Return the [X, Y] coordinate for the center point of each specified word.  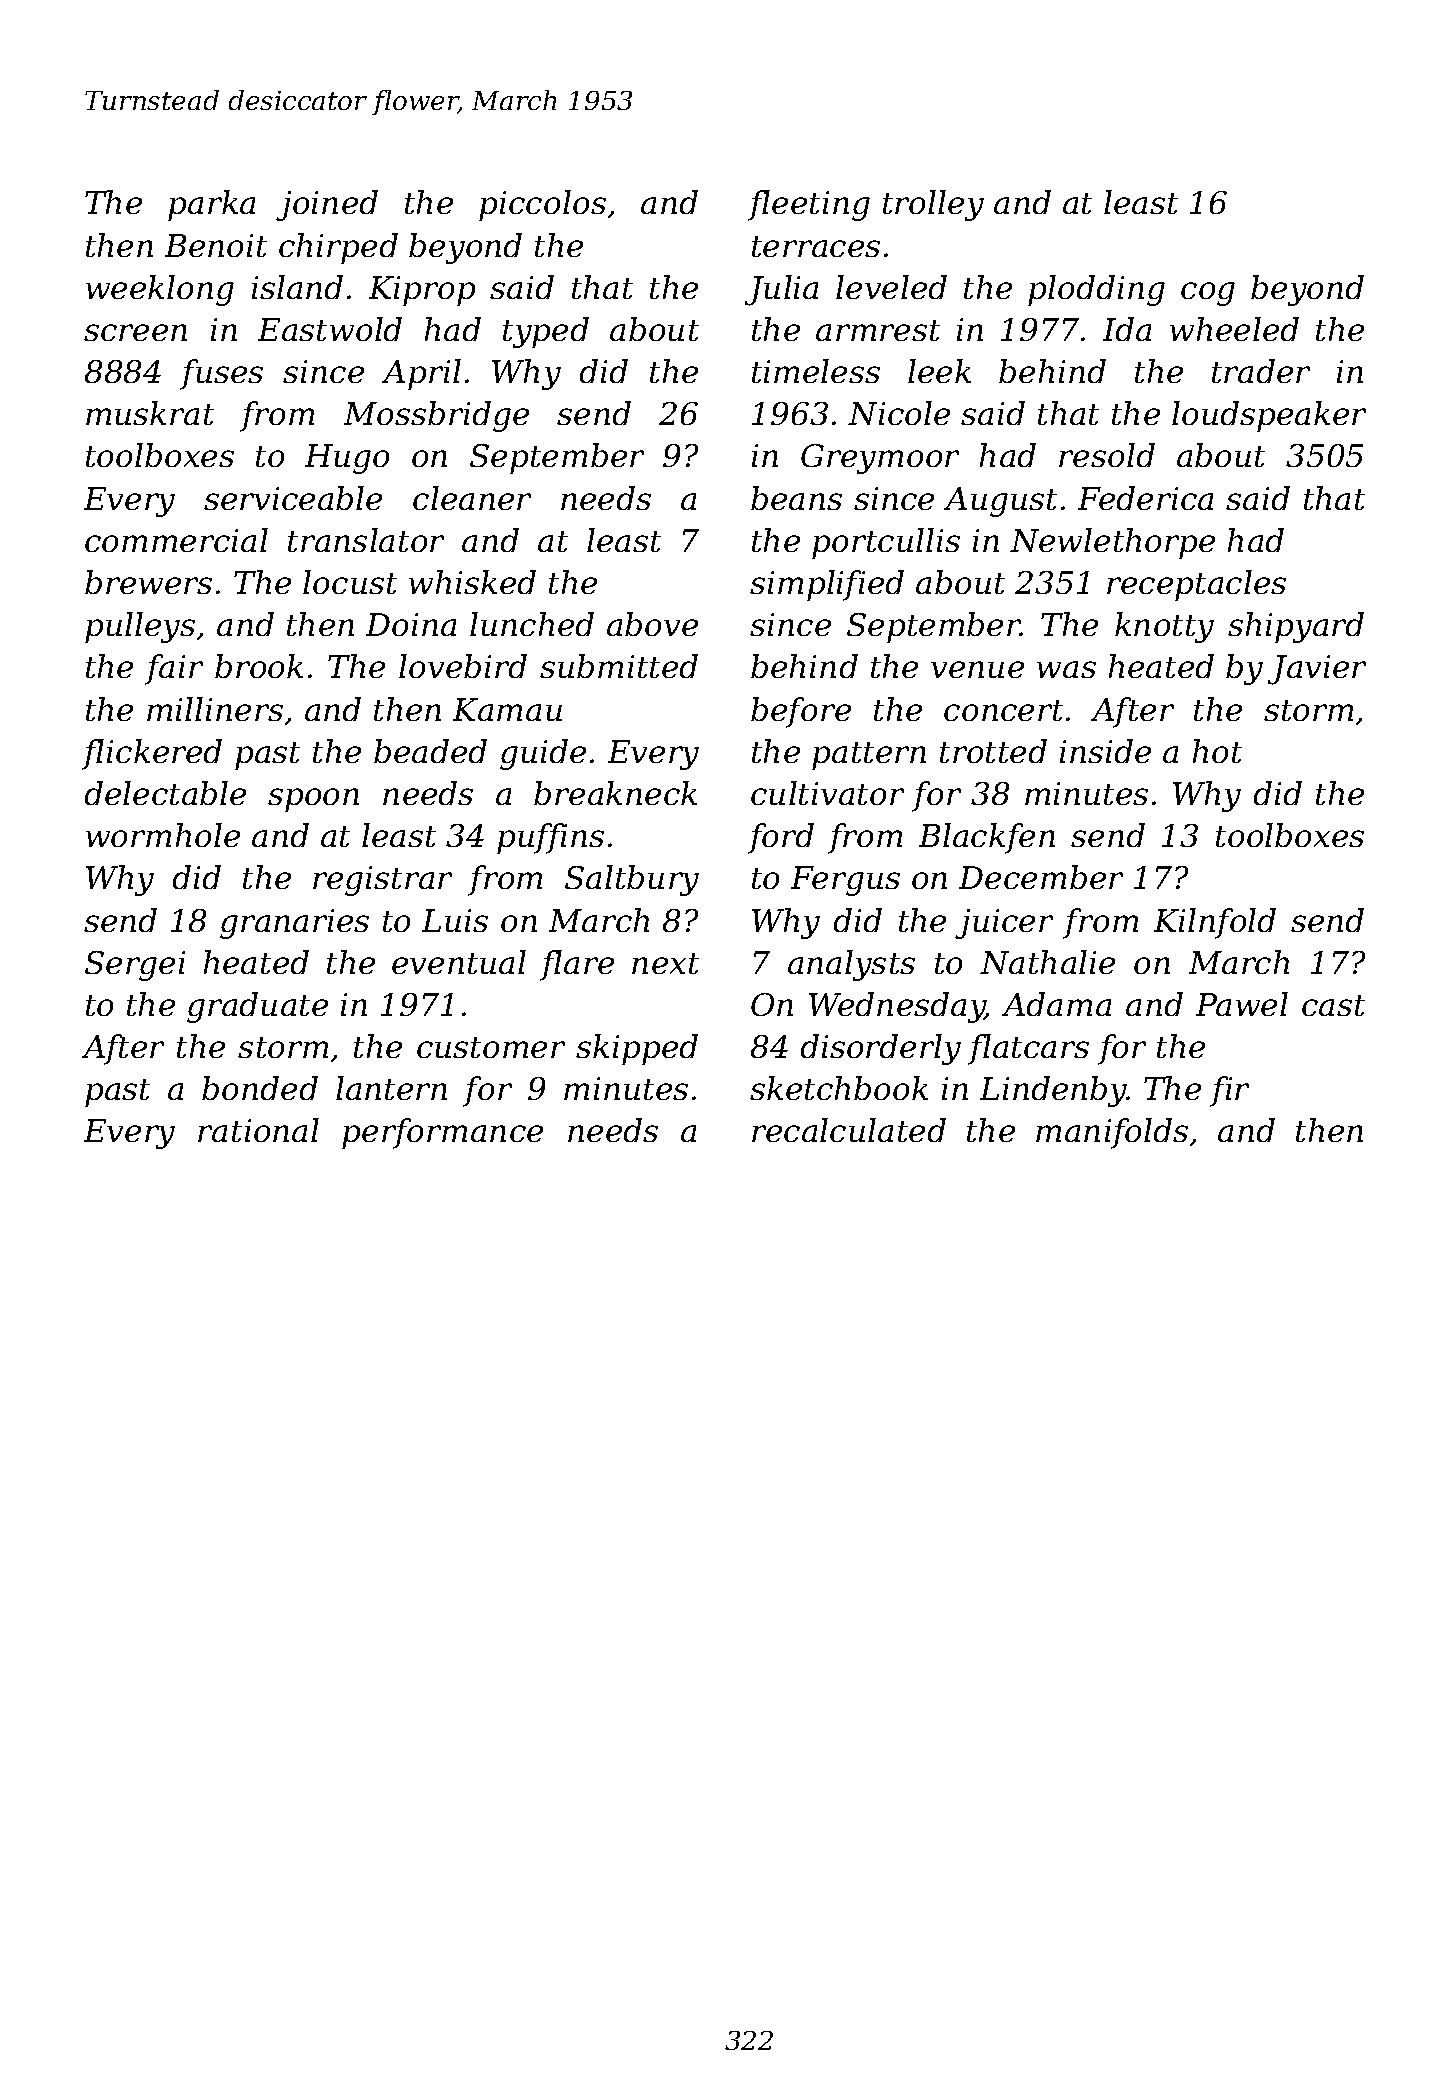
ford [781, 838]
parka [211, 205]
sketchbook [839, 1088]
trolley [933, 205]
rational [258, 1130]
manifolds [1112, 1133]
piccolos [542, 205]
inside [1105, 751]
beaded [430, 751]
